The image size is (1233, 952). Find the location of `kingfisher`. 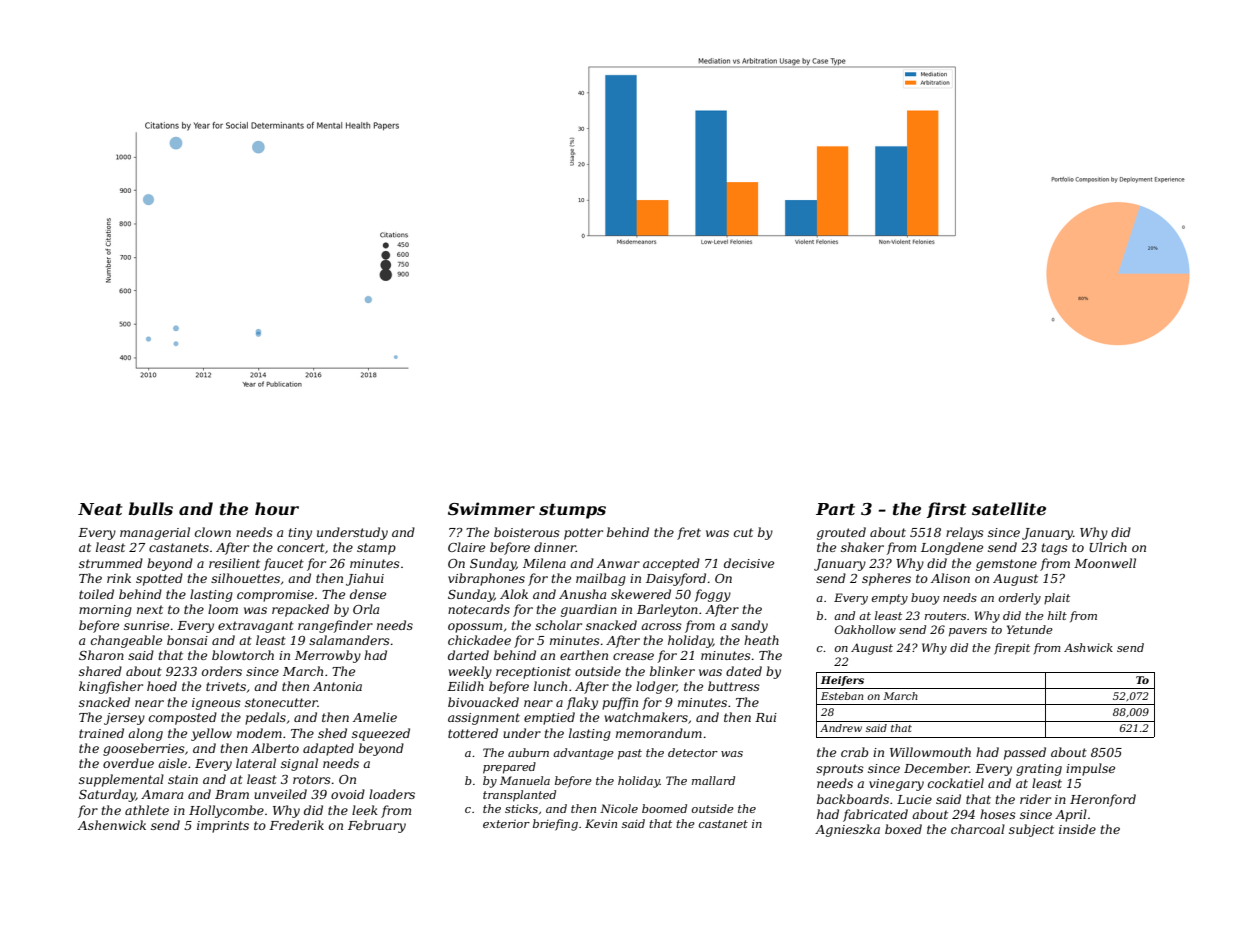

kingfisher is located at coordinates (111, 687).
